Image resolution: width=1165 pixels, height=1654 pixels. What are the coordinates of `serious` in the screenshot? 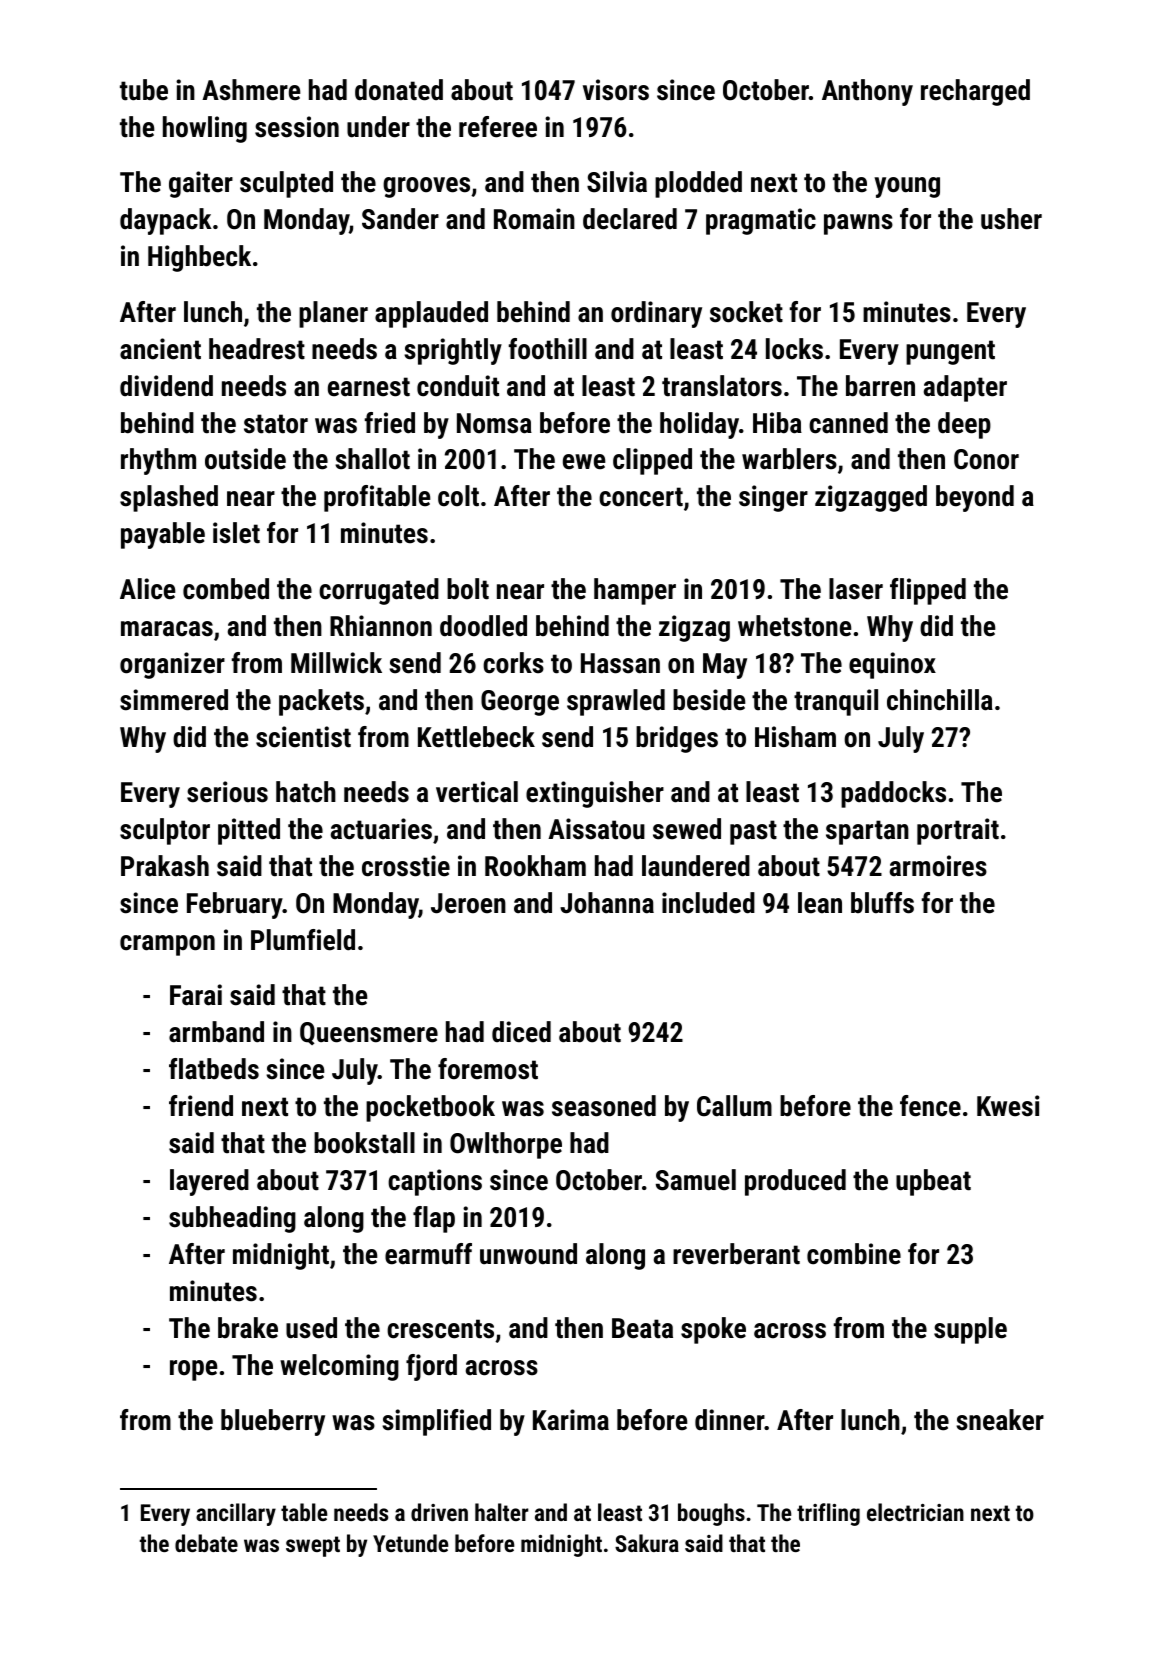 It's located at (227, 792).
